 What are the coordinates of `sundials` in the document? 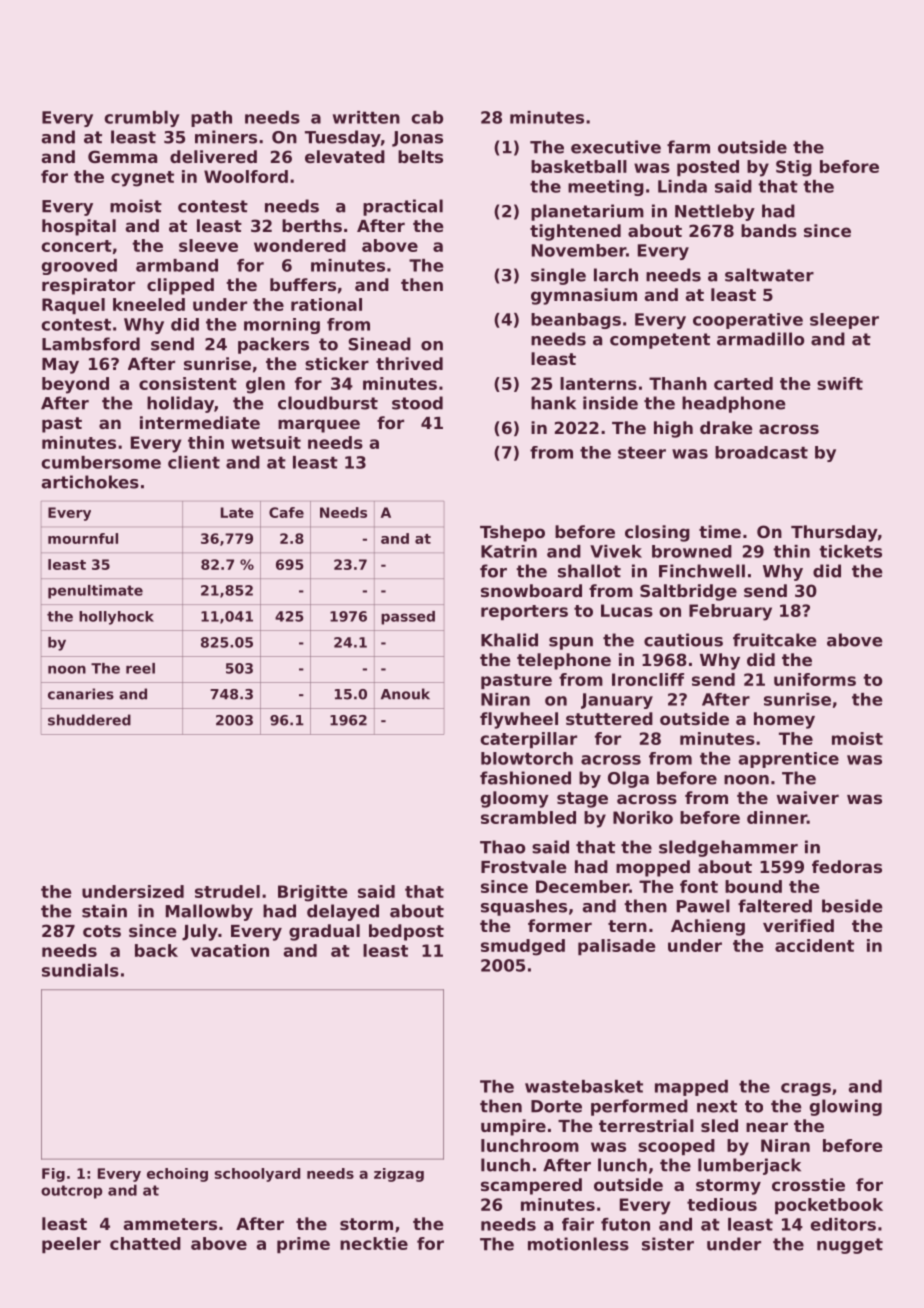 It's located at (80, 970).
